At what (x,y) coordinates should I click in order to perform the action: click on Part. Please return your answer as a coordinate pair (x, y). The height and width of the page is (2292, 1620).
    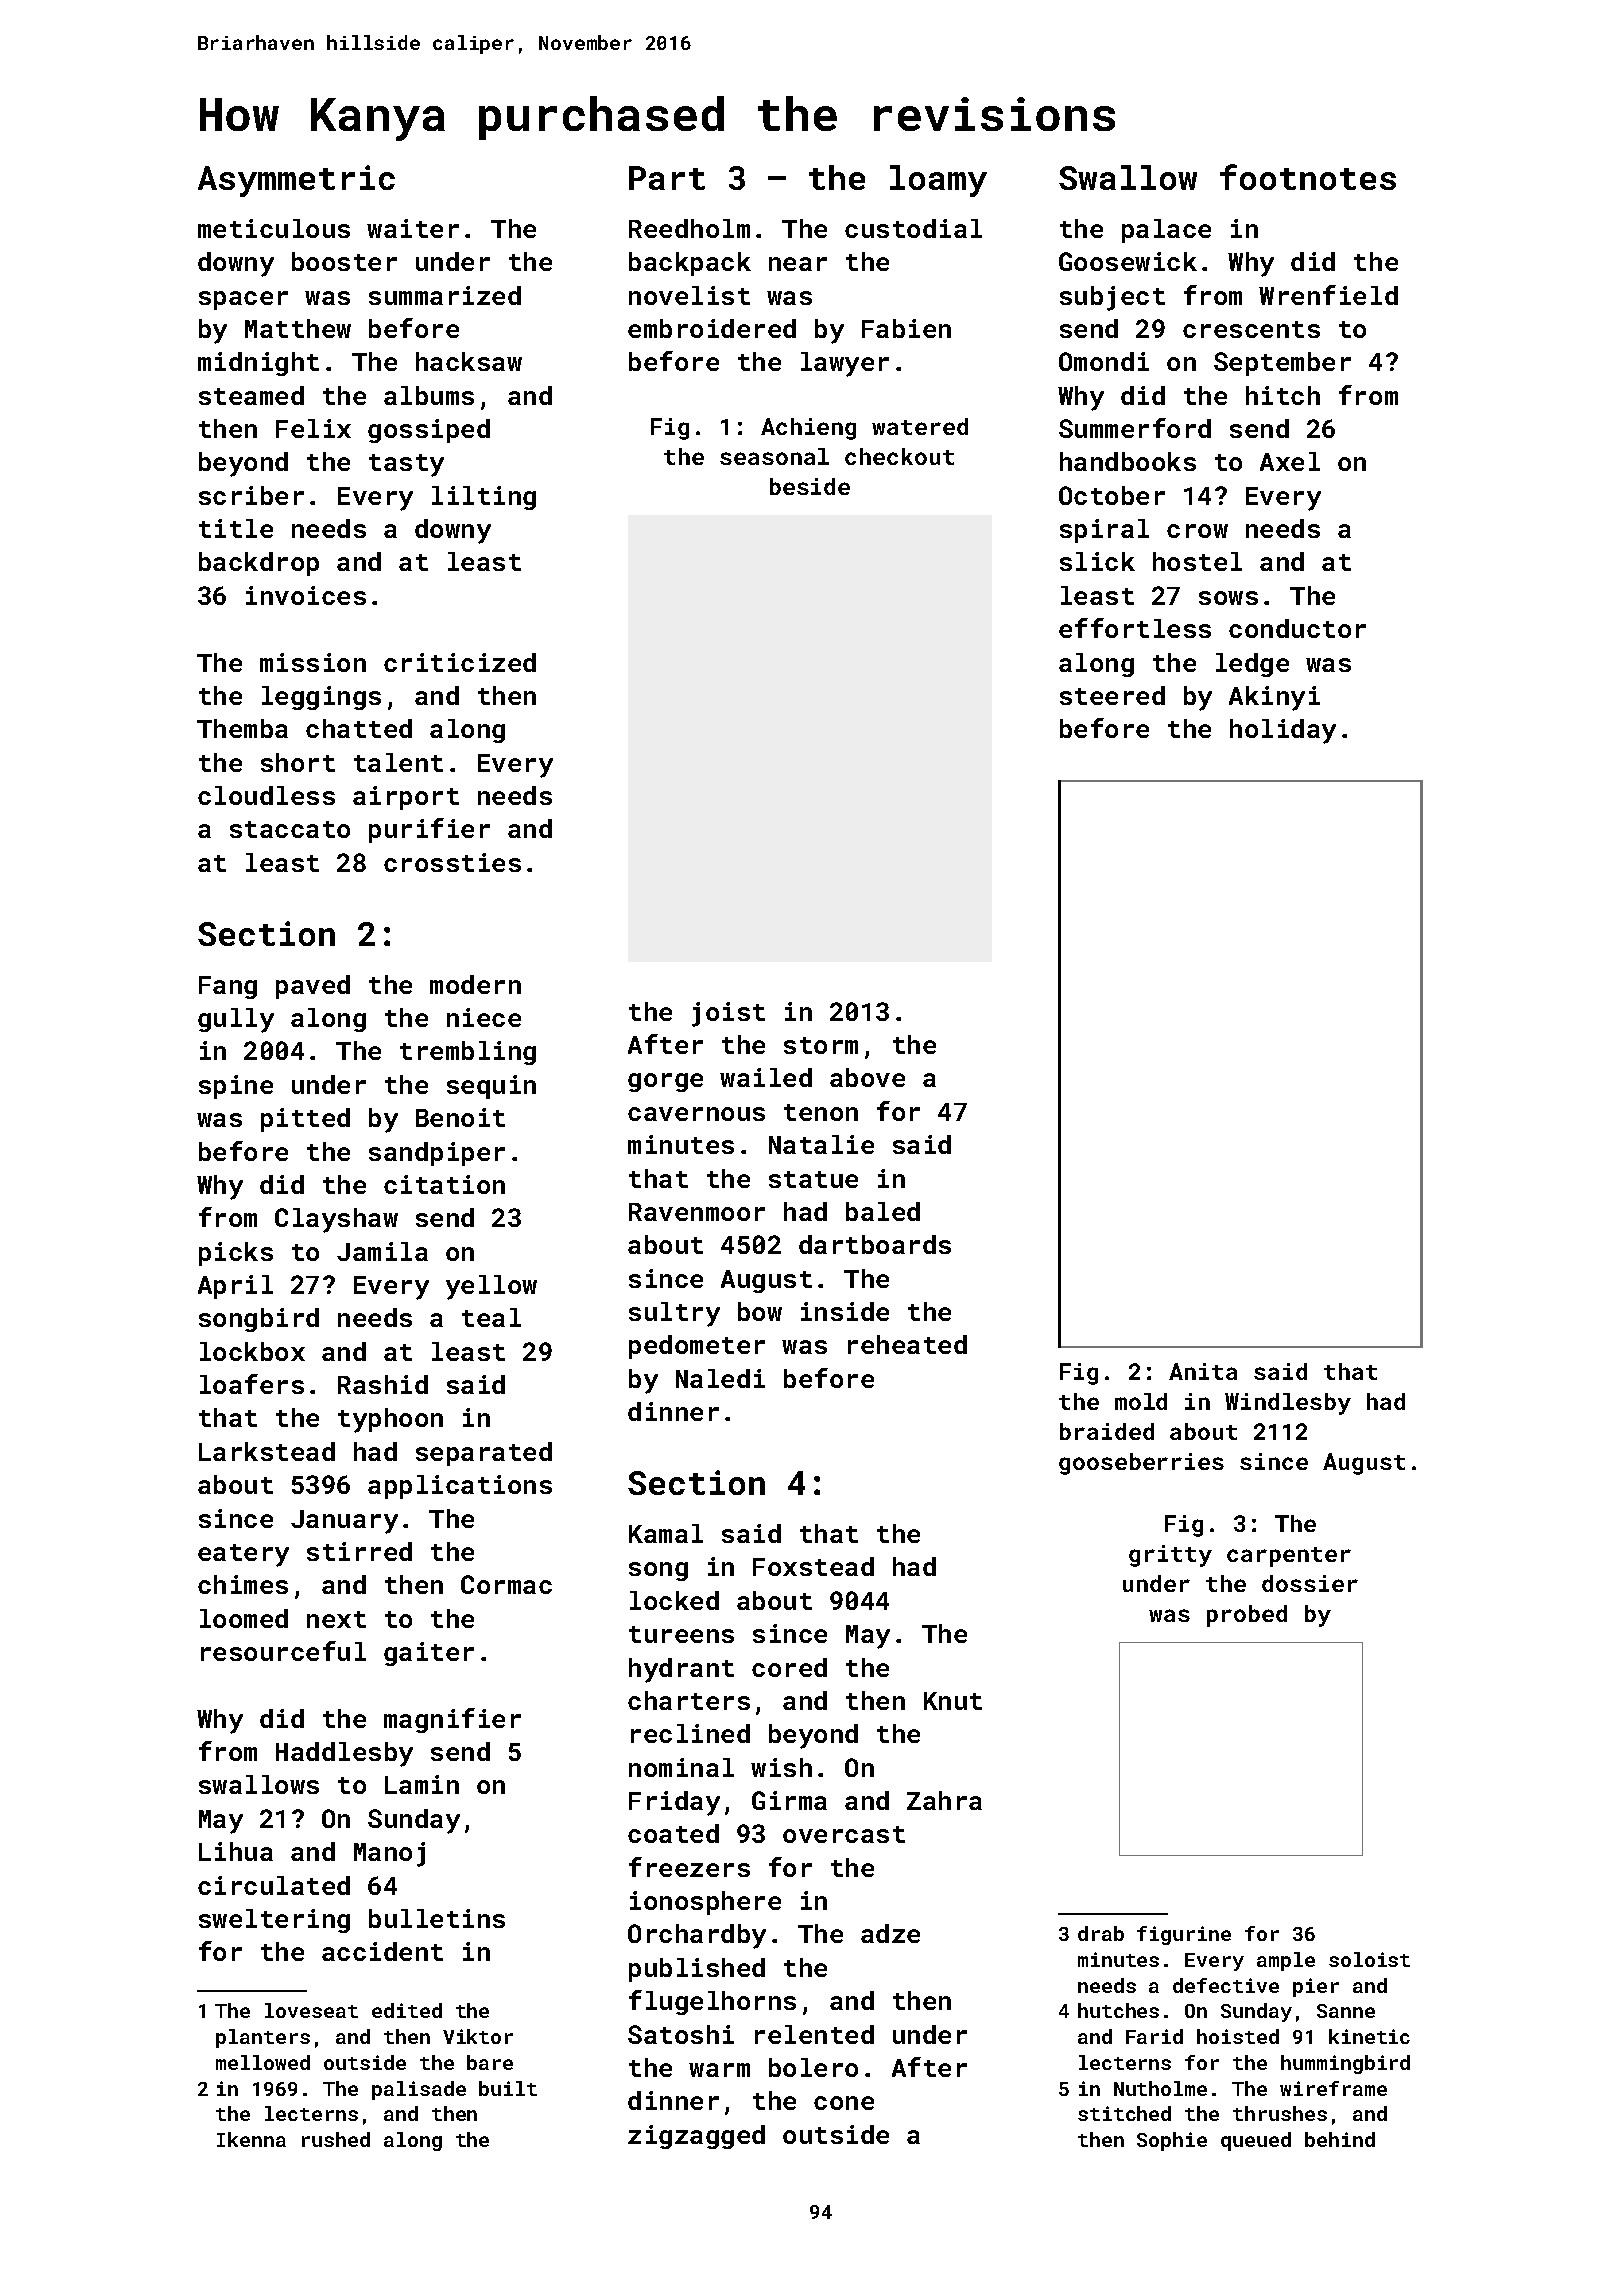
    Looking at the image, I should click on (667, 178).
